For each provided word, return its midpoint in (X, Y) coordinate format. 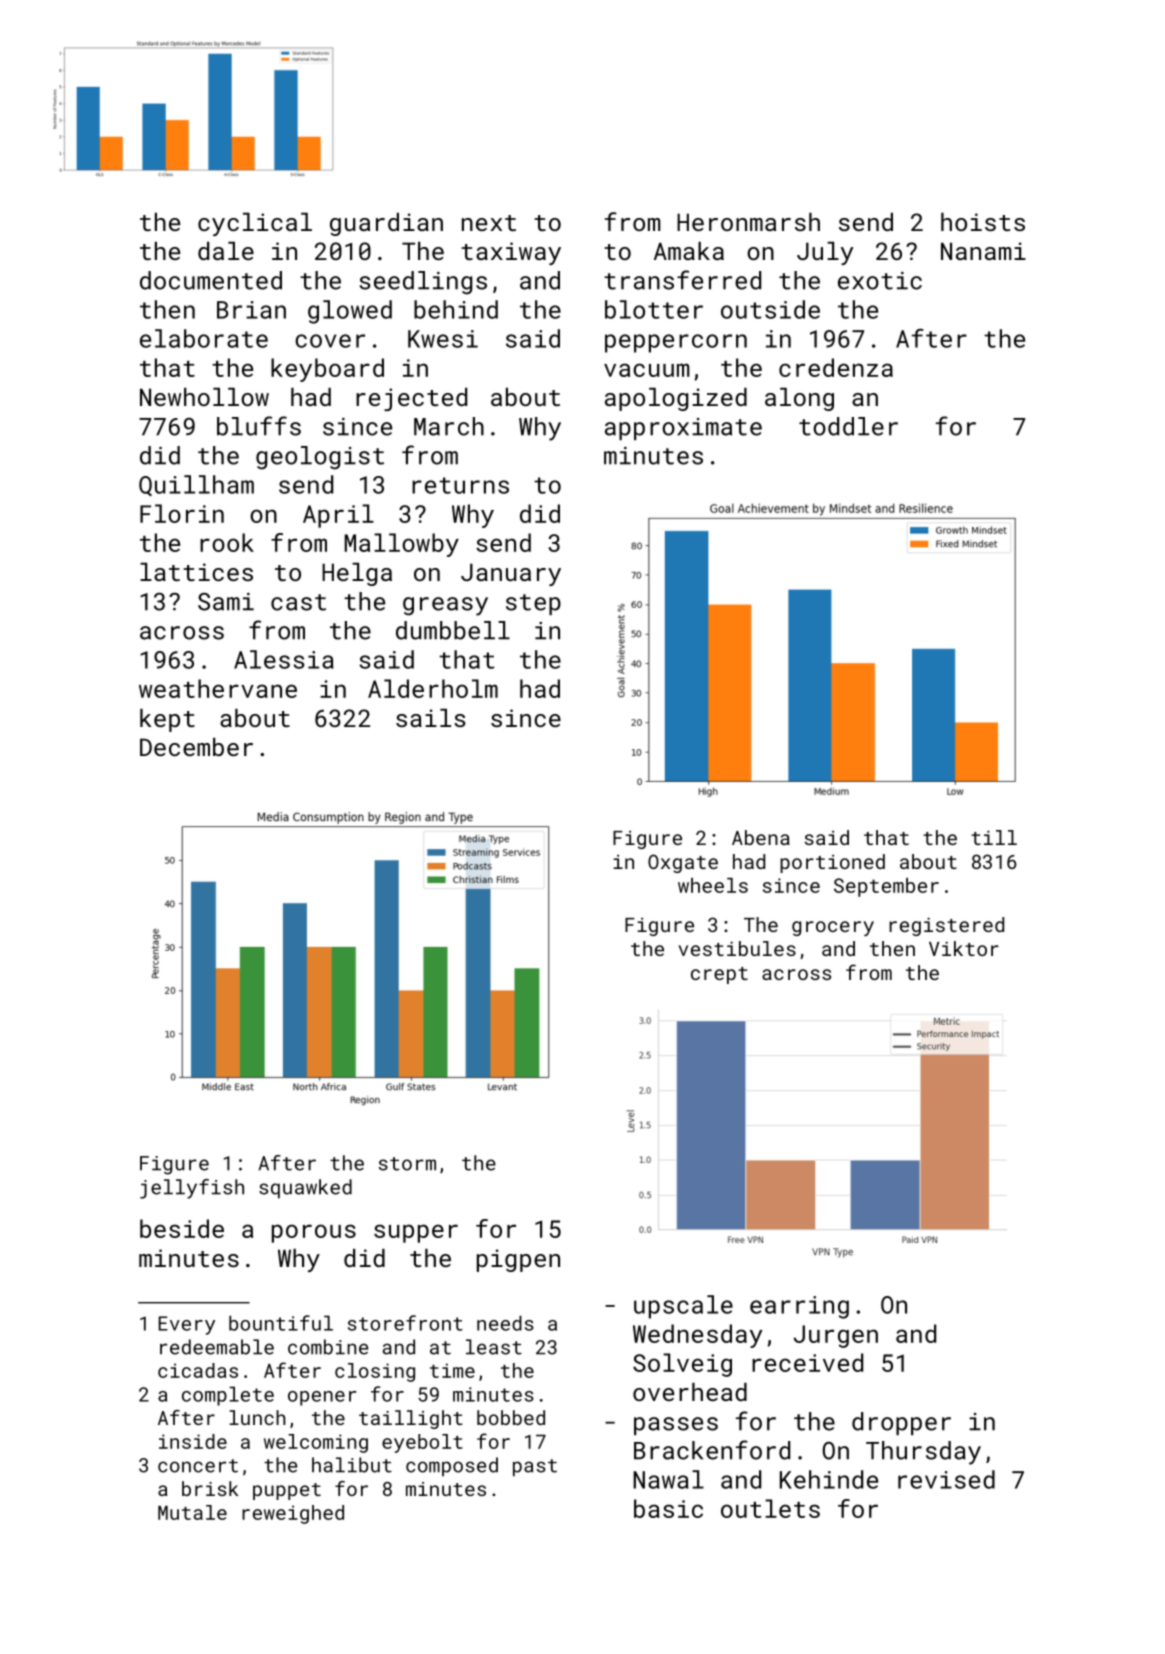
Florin (182, 513)
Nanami (983, 251)
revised (946, 1479)
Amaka (689, 251)
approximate (683, 429)
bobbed (511, 1417)
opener (322, 1398)
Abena (761, 837)
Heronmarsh (748, 222)
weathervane (218, 688)
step (533, 604)
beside (182, 1228)
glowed (350, 312)
